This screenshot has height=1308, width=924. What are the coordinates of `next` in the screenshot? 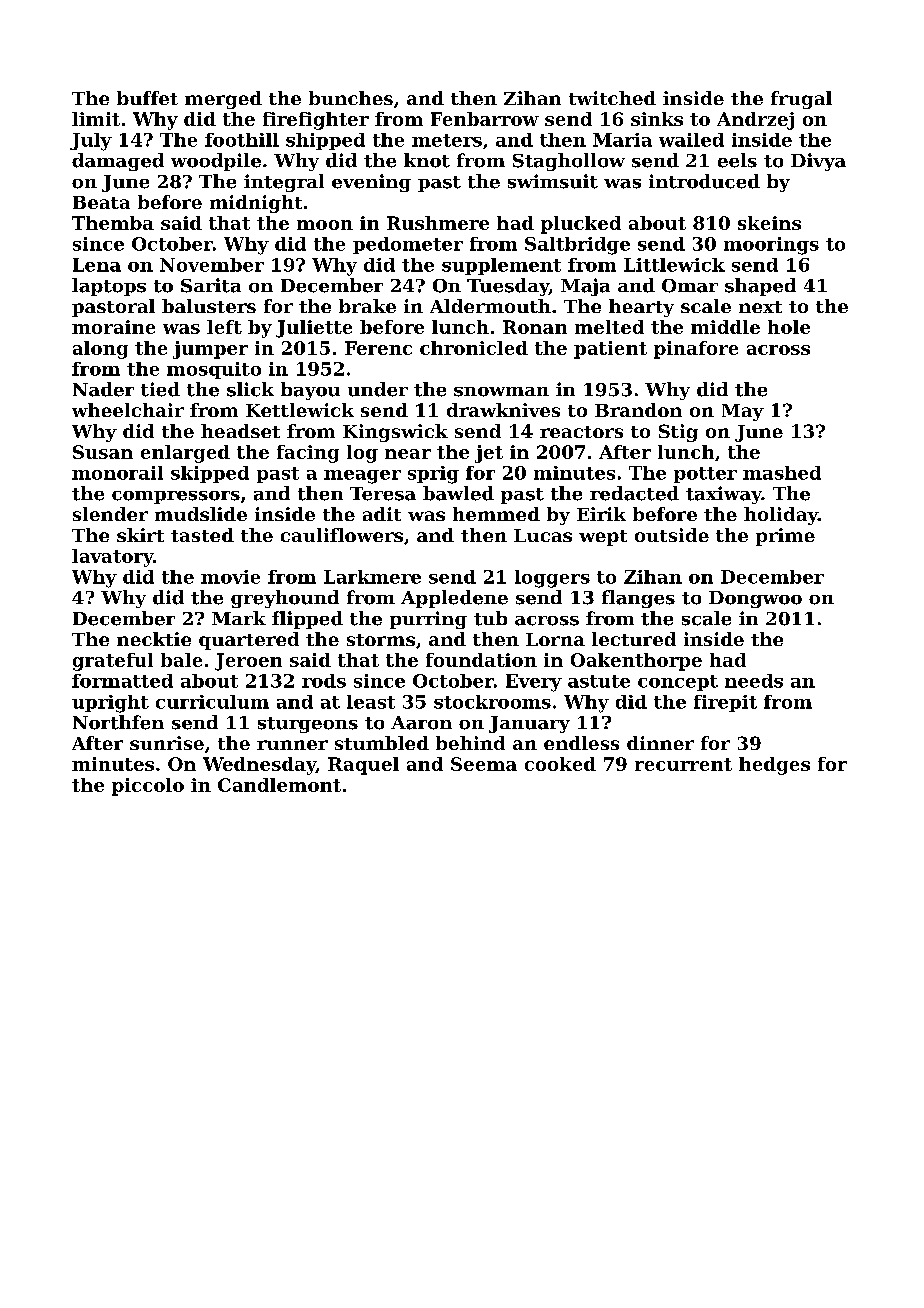 It's located at (760, 307).
